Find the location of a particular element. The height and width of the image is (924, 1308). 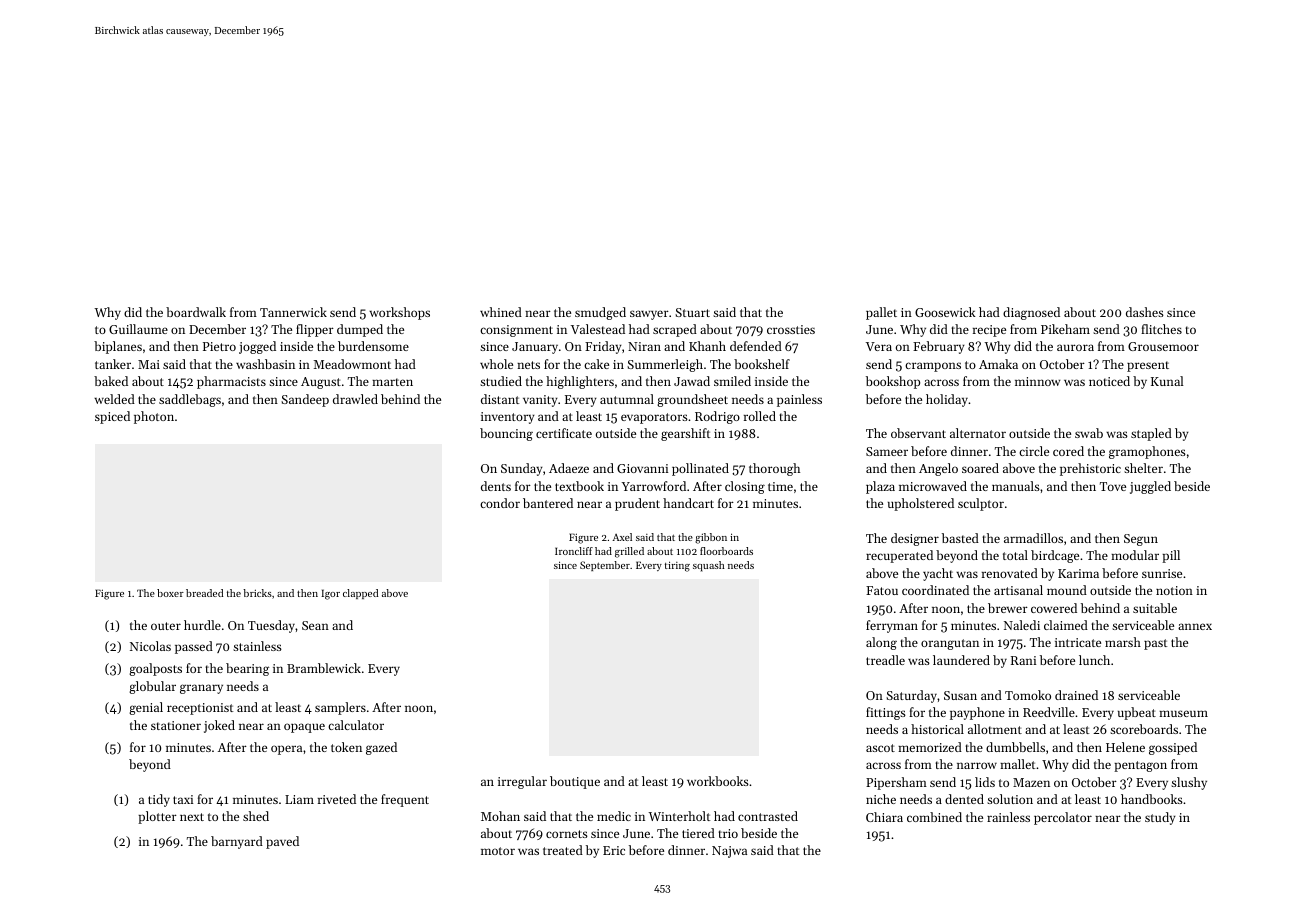

Kunal is located at coordinates (1167, 381).
